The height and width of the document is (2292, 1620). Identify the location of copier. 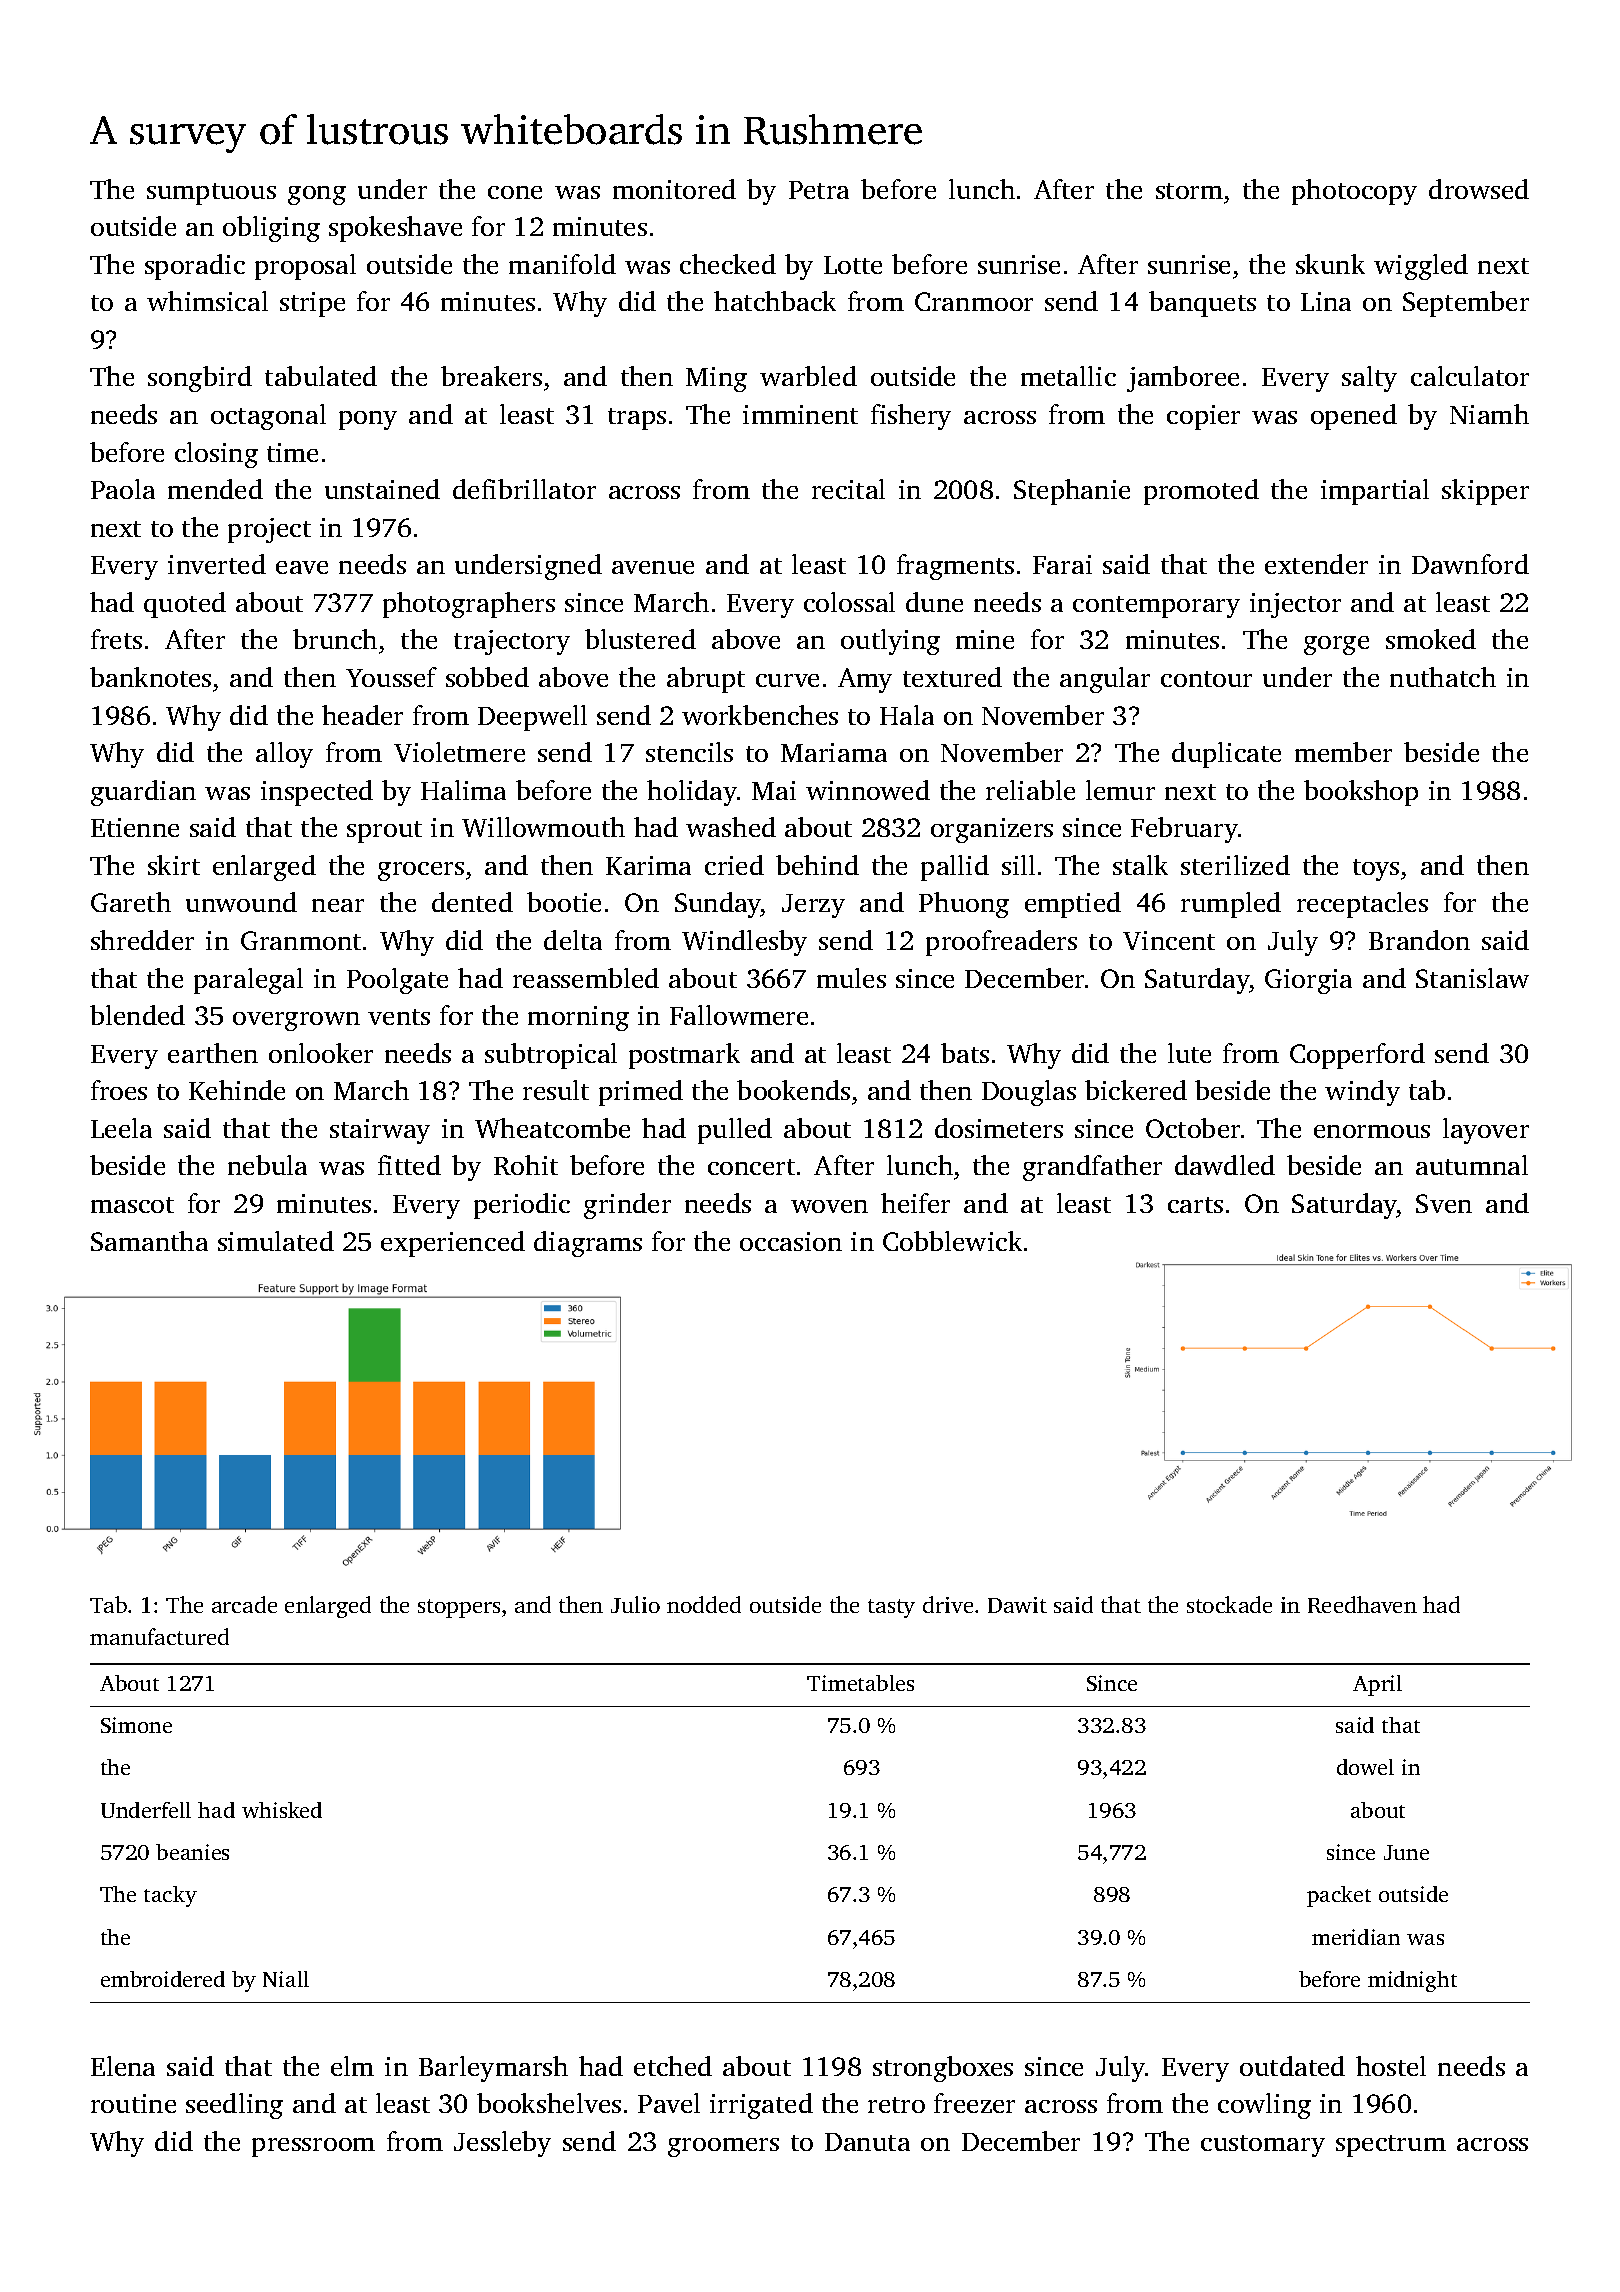
(1203, 417).
